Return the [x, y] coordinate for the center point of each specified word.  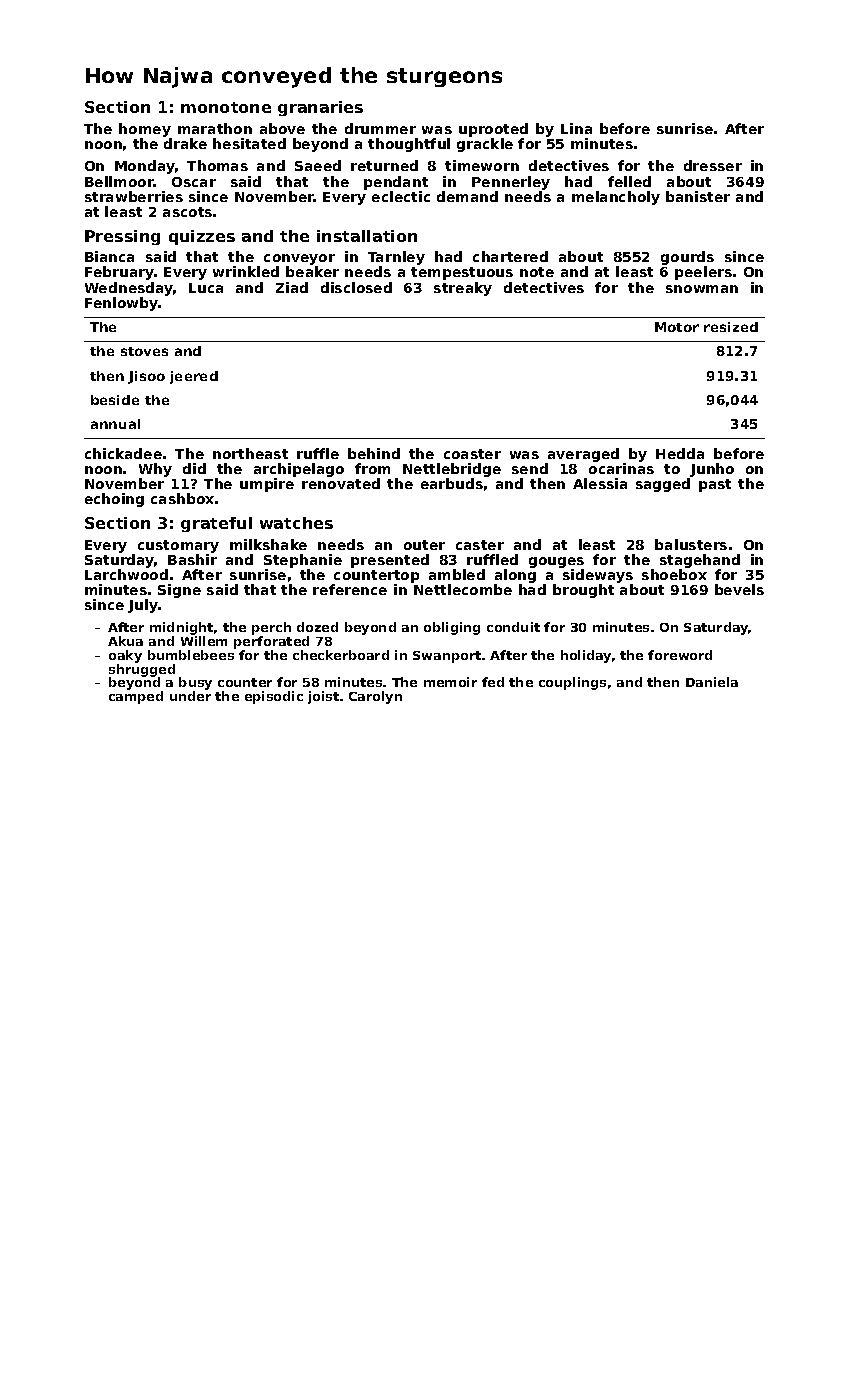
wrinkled [246, 271]
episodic [274, 697]
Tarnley [396, 259]
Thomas [217, 165]
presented [390, 561]
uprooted [493, 130]
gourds [687, 259]
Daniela [712, 682]
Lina [576, 128]
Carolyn [375, 697]
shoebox [674, 574]
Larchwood [126, 574]
